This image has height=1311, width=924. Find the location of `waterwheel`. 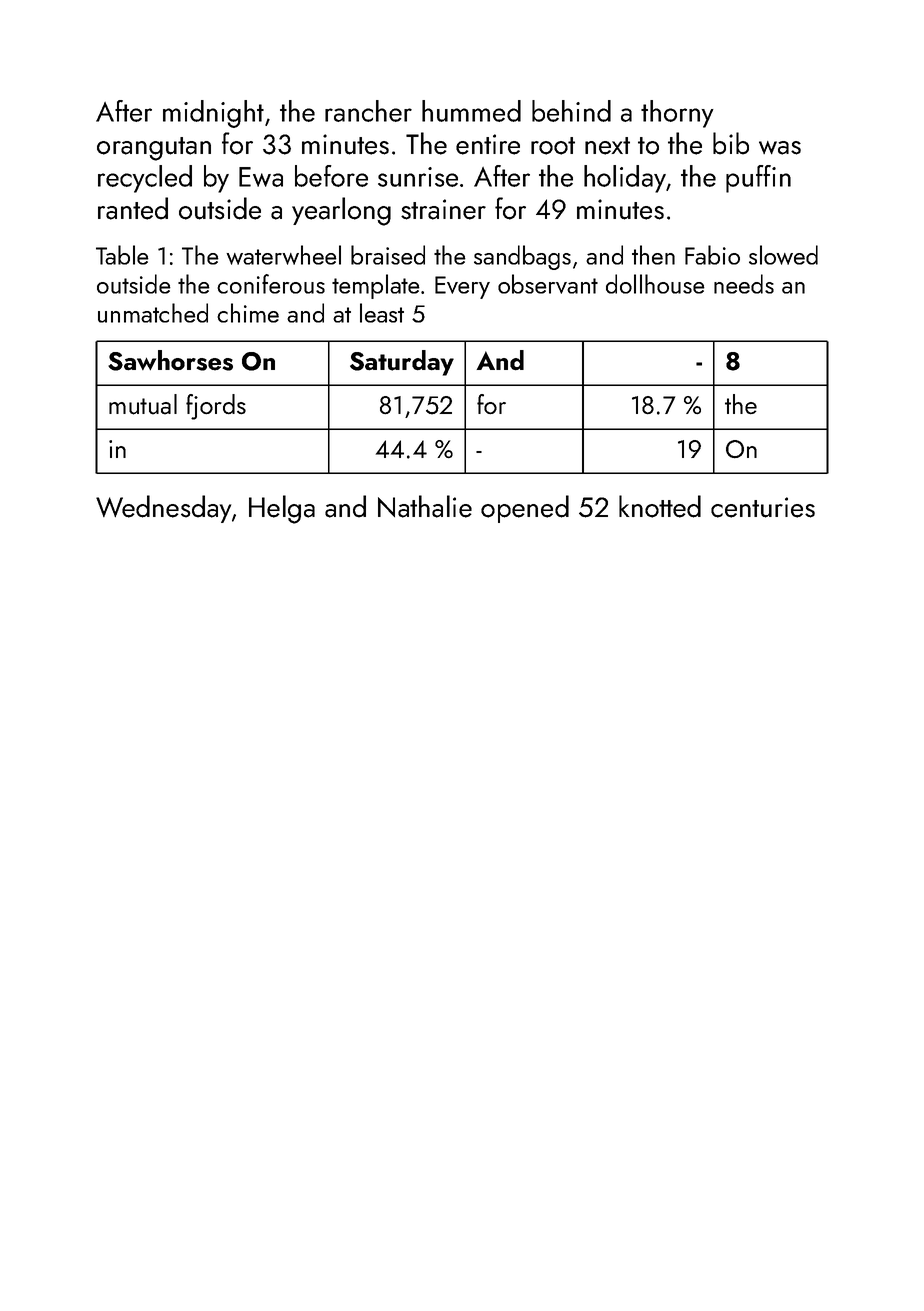

waterwheel is located at coordinates (284, 255).
